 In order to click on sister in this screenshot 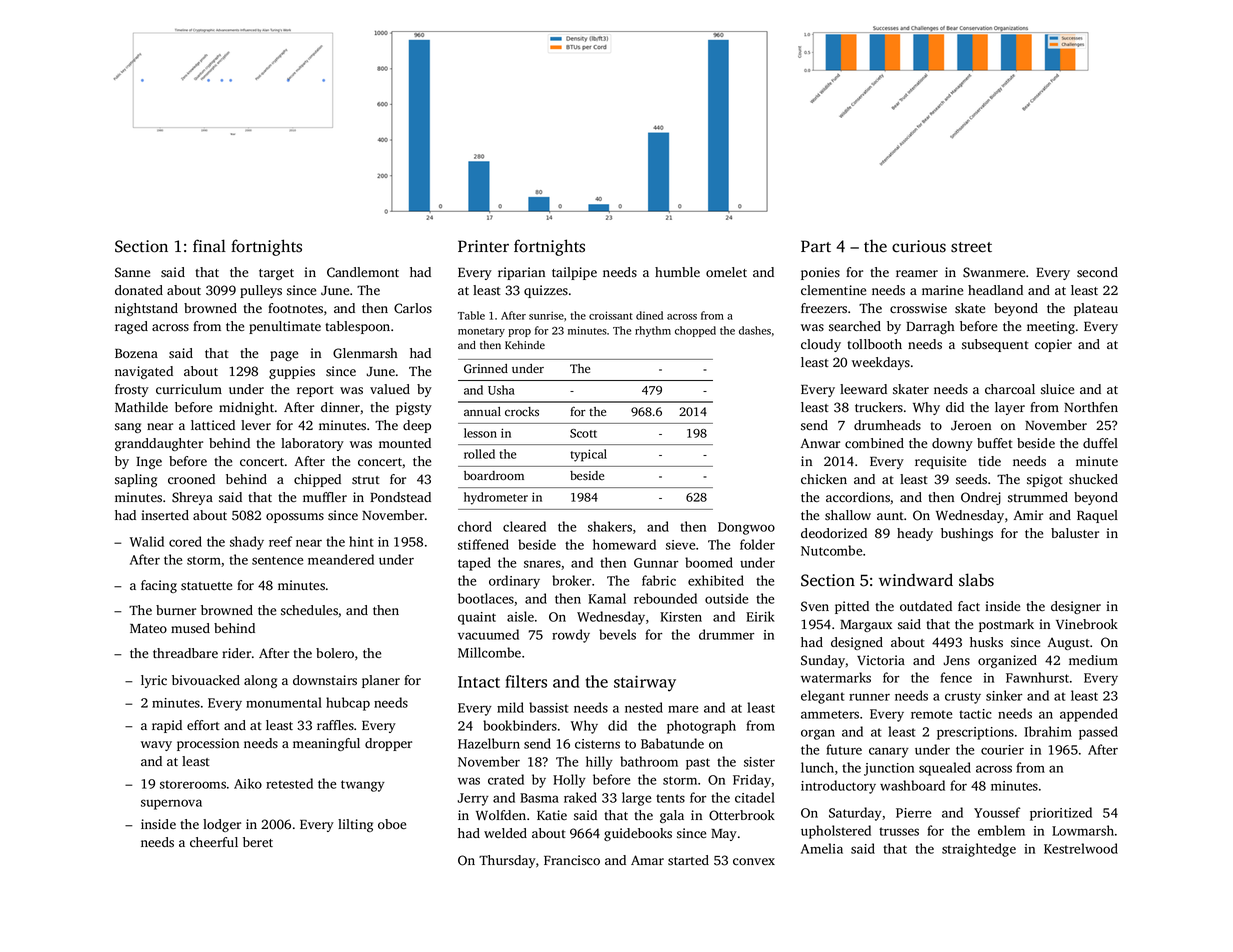, I will do `click(759, 762)`.
